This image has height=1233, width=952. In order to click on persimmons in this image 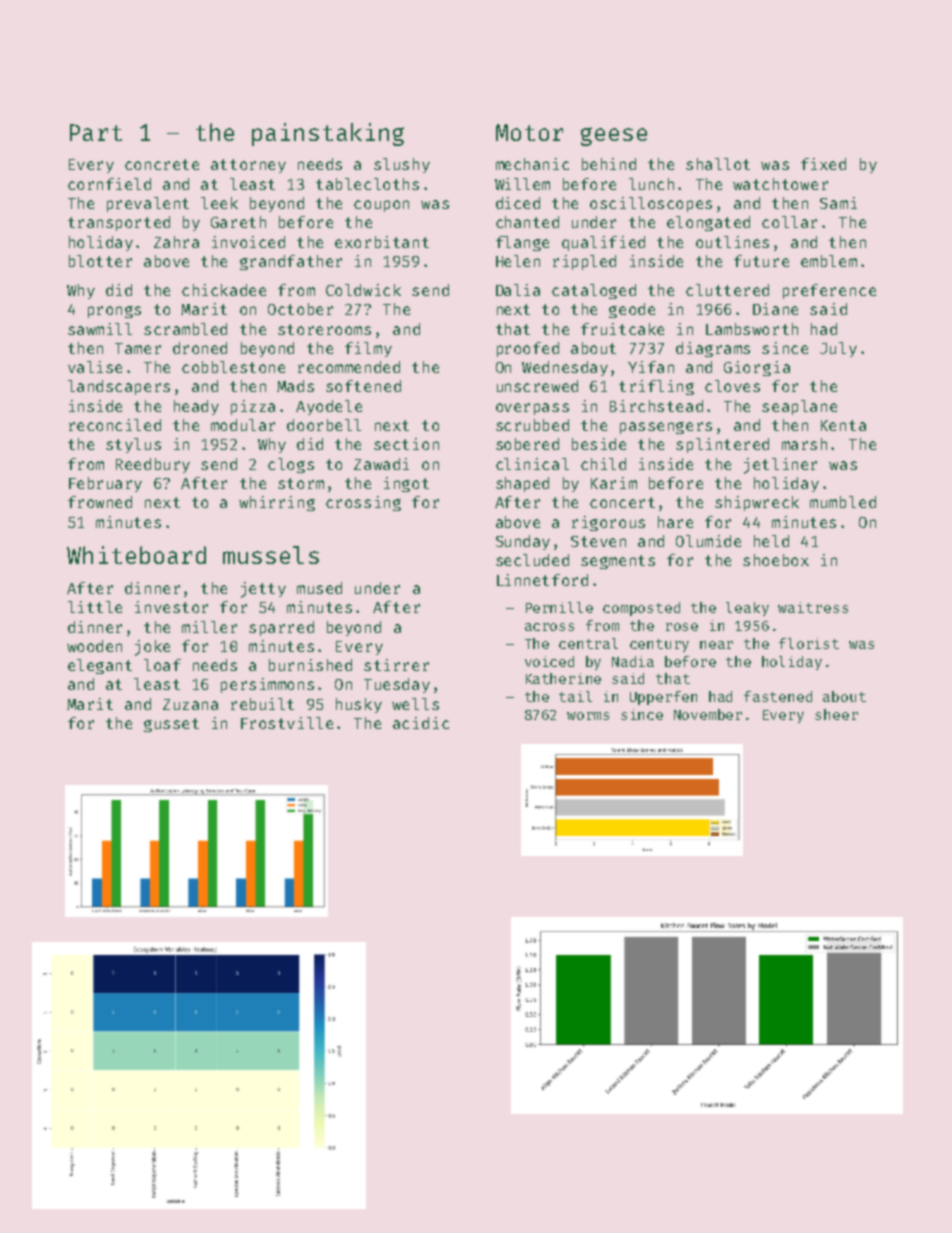, I will do `click(267, 685)`.
